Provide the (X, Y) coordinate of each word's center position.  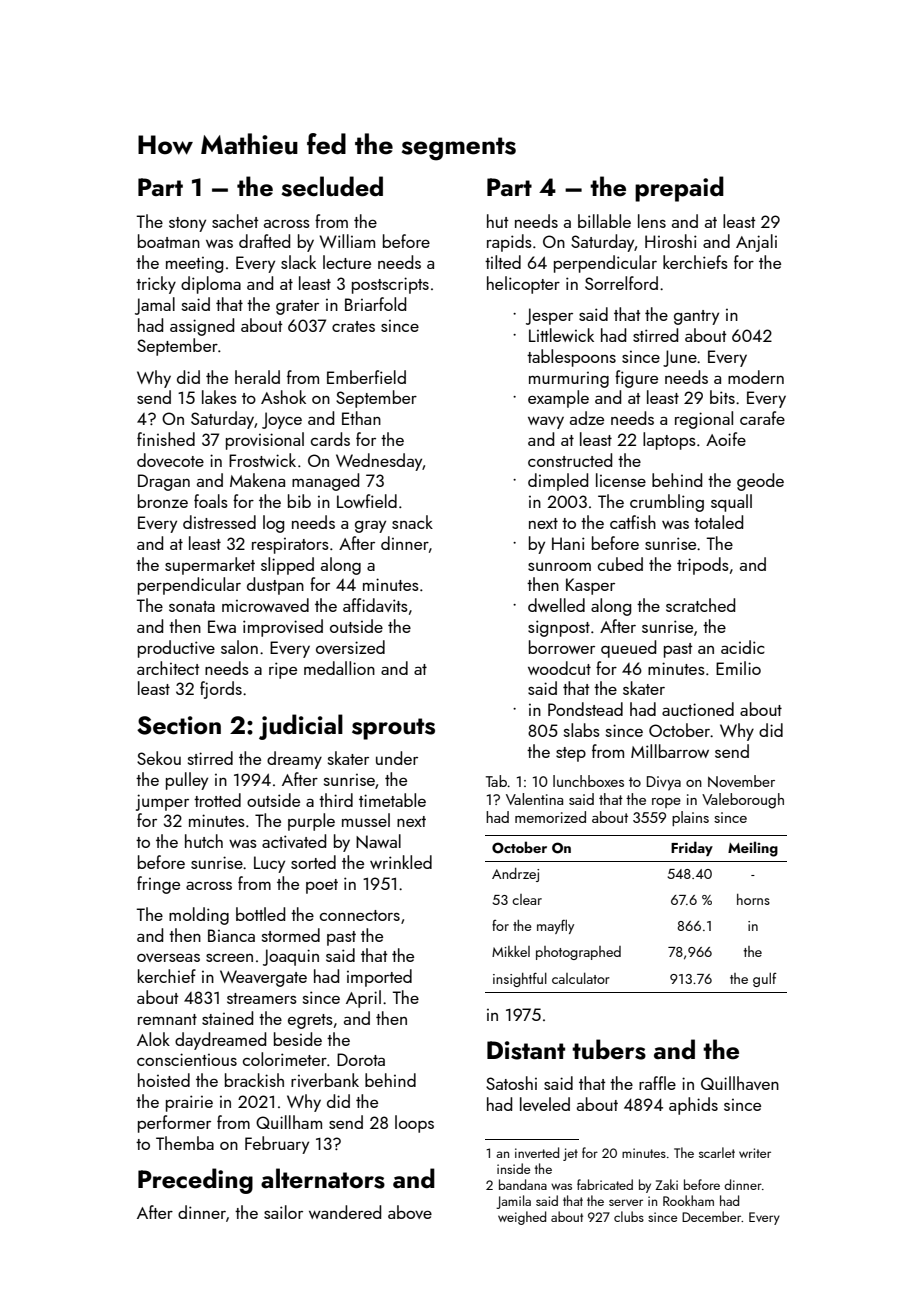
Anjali (756, 243)
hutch (204, 841)
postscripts (390, 285)
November (741, 781)
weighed (522, 1218)
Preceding (195, 1181)
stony (187, 224)
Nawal (378, 841)
